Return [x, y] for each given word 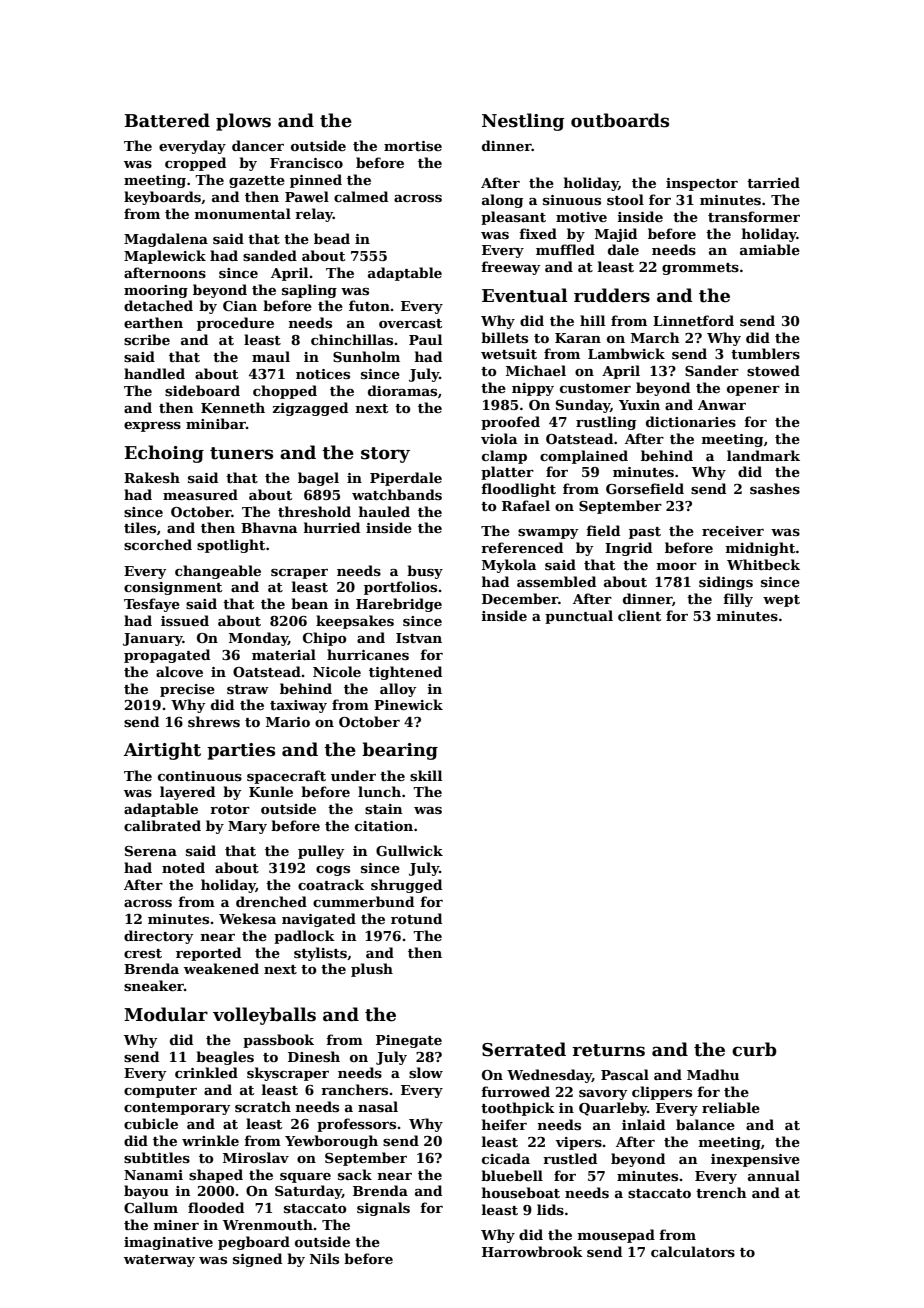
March [655, 337]
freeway [511, 268]
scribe [147, 339]
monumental [243, 213]
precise [187, 690]
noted [183, 867]
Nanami [153, 1175]
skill [426, 775]
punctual [579, 617]
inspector [702, 184]
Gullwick [409, 850]
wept [781, 601]
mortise [413, 146]
